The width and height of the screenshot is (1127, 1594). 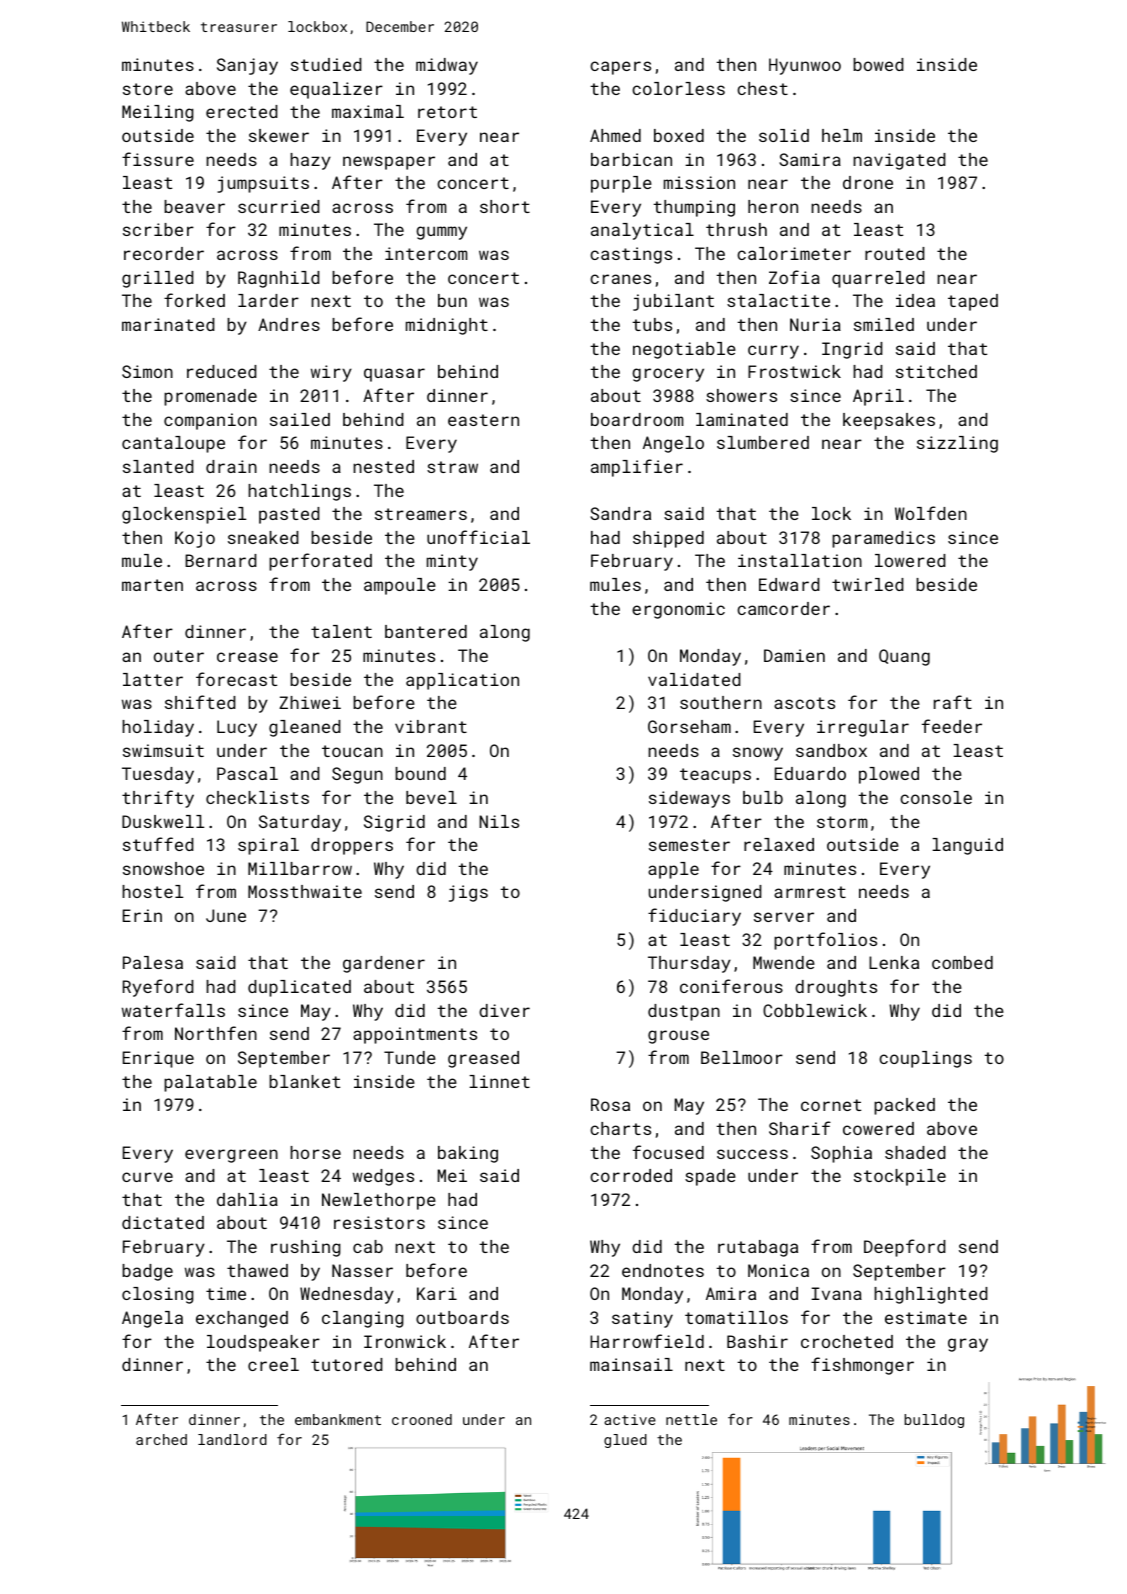 I want to click on Simon, so click(x=147, y=371).
